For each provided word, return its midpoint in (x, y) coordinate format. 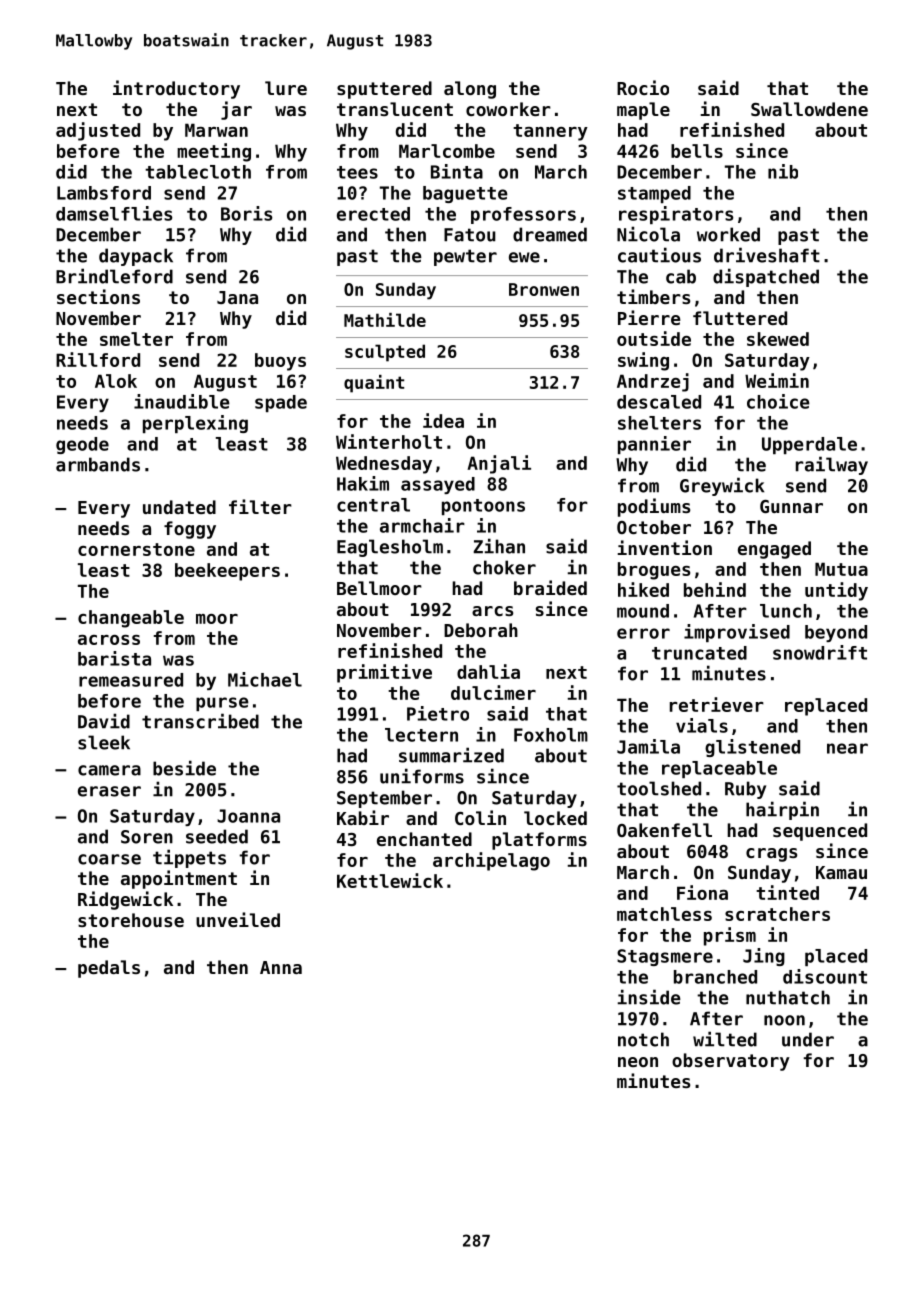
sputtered (384, 90)
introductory (176, 89)
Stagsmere (665, 957)
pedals (109, 969)
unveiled (238, 919)
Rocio (643, 87)
